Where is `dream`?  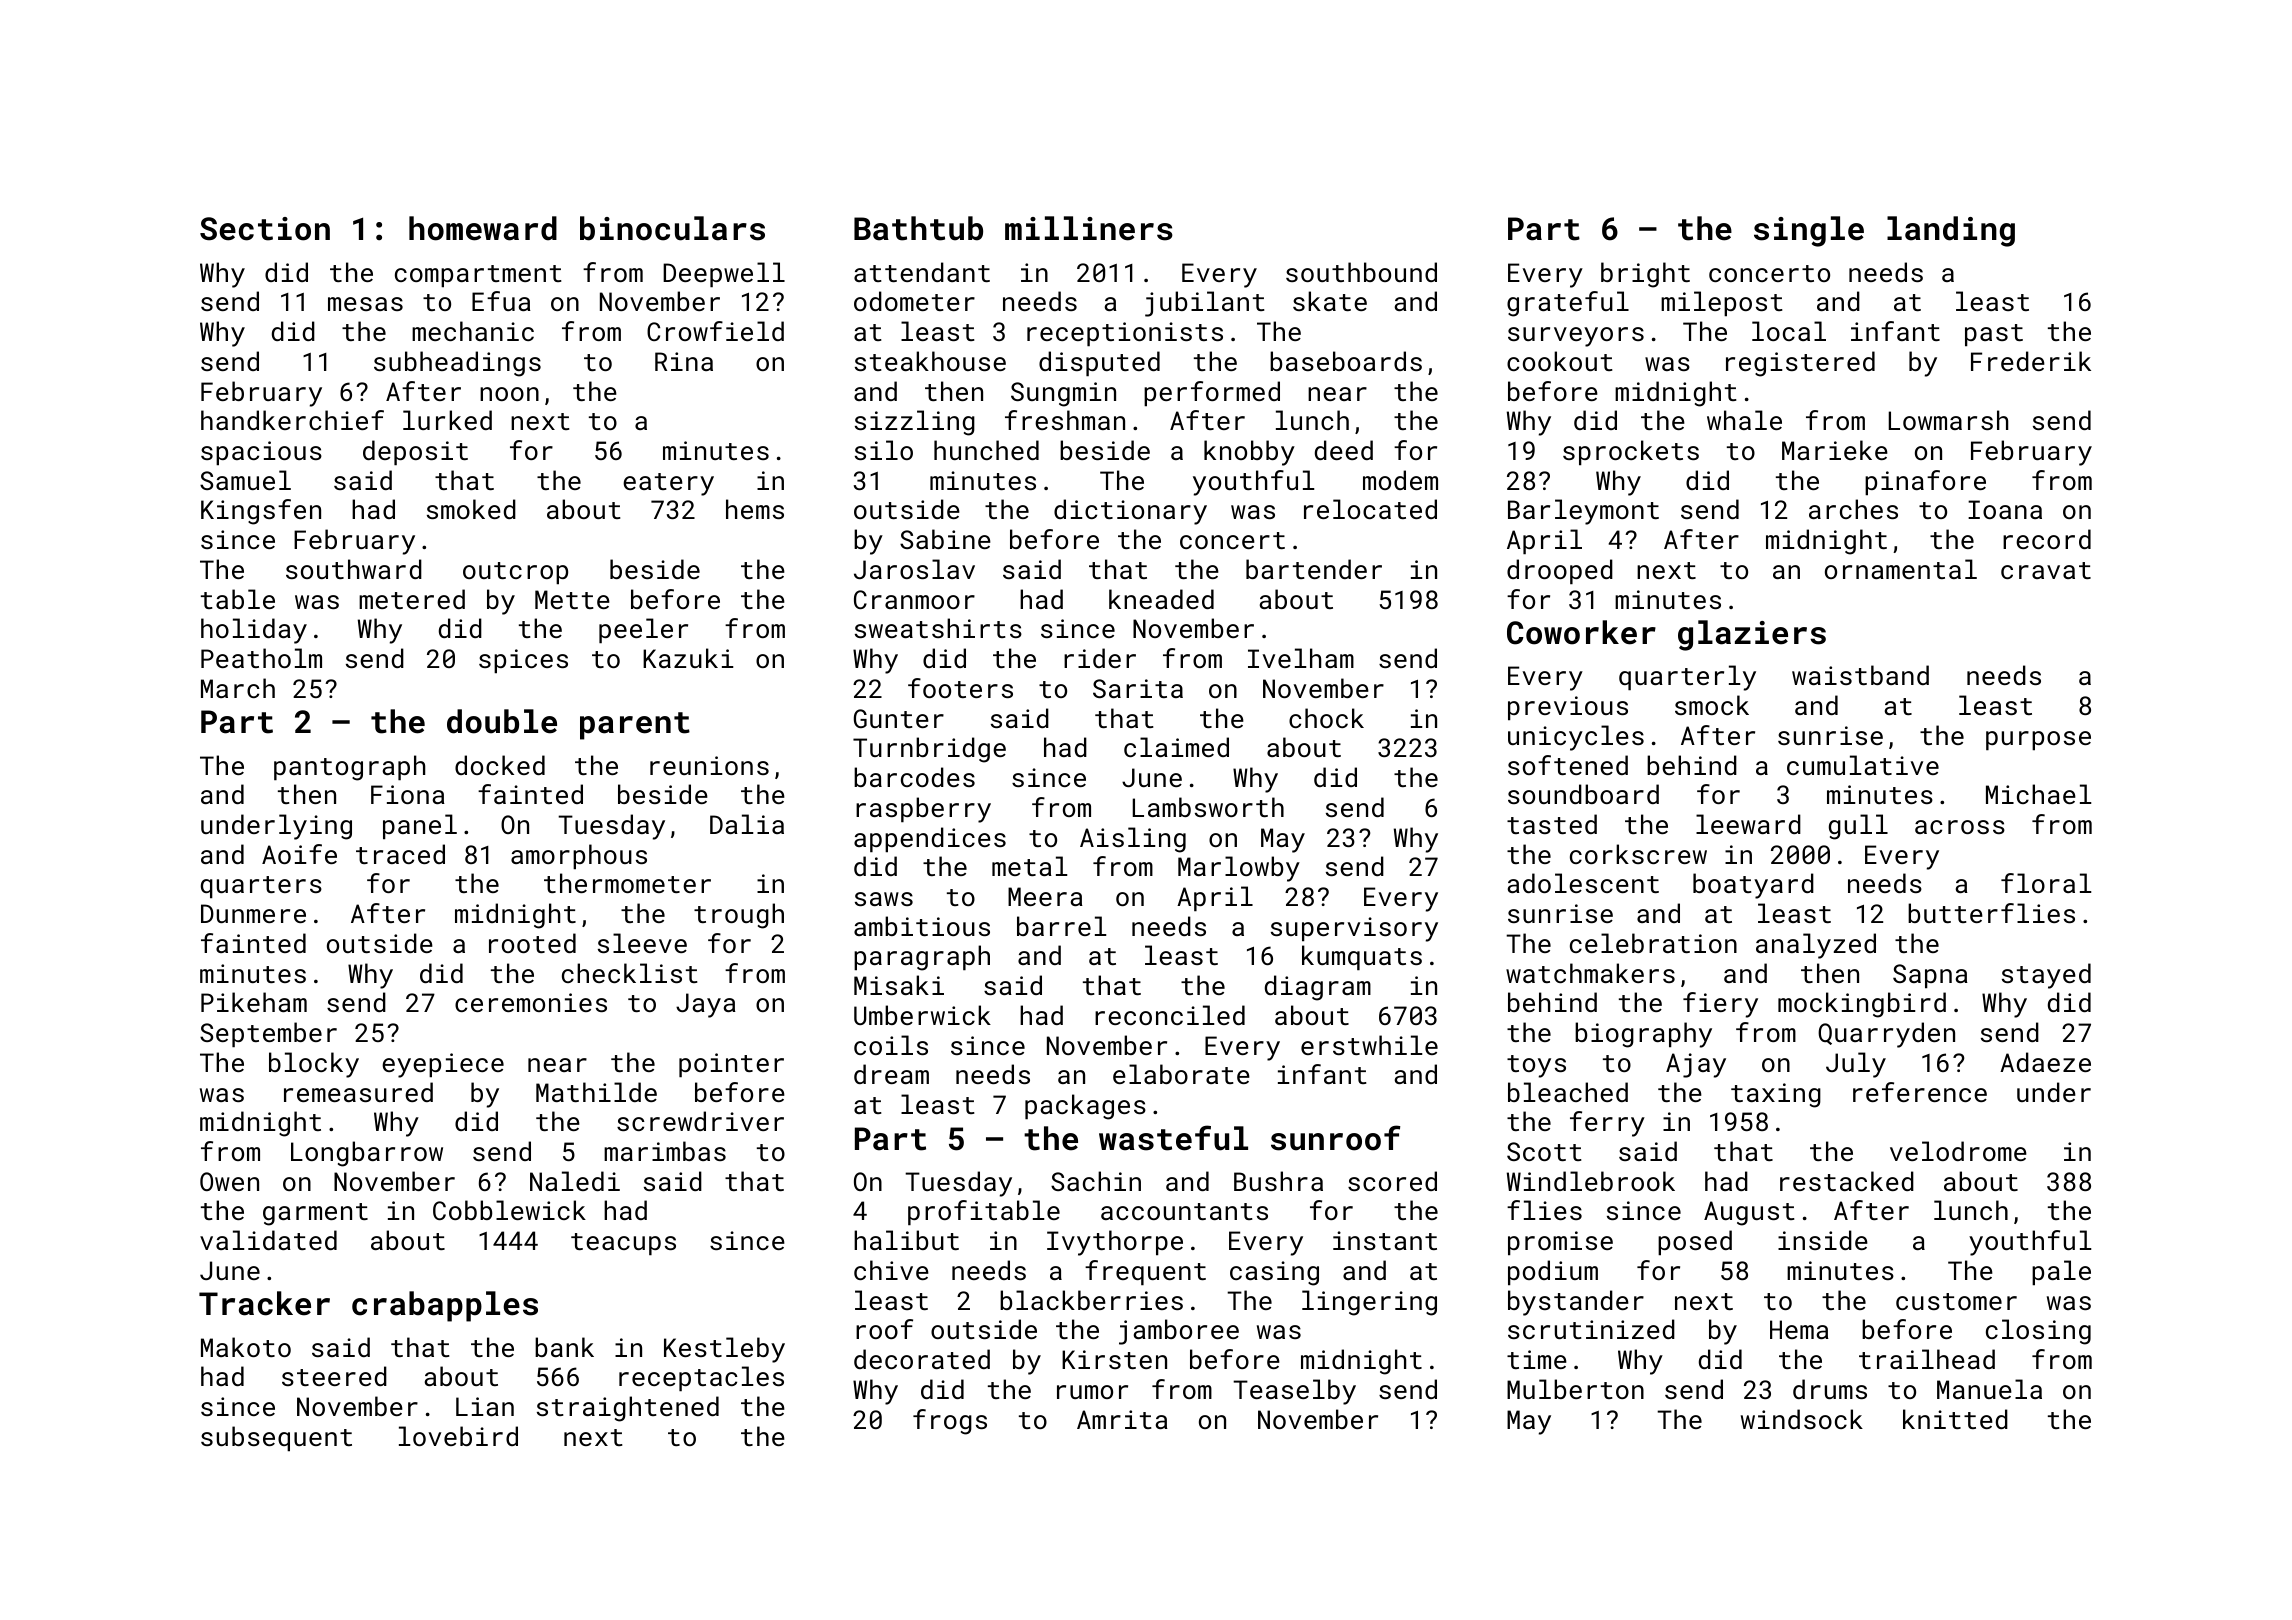
dream is located at coordinates (891, 1074).
